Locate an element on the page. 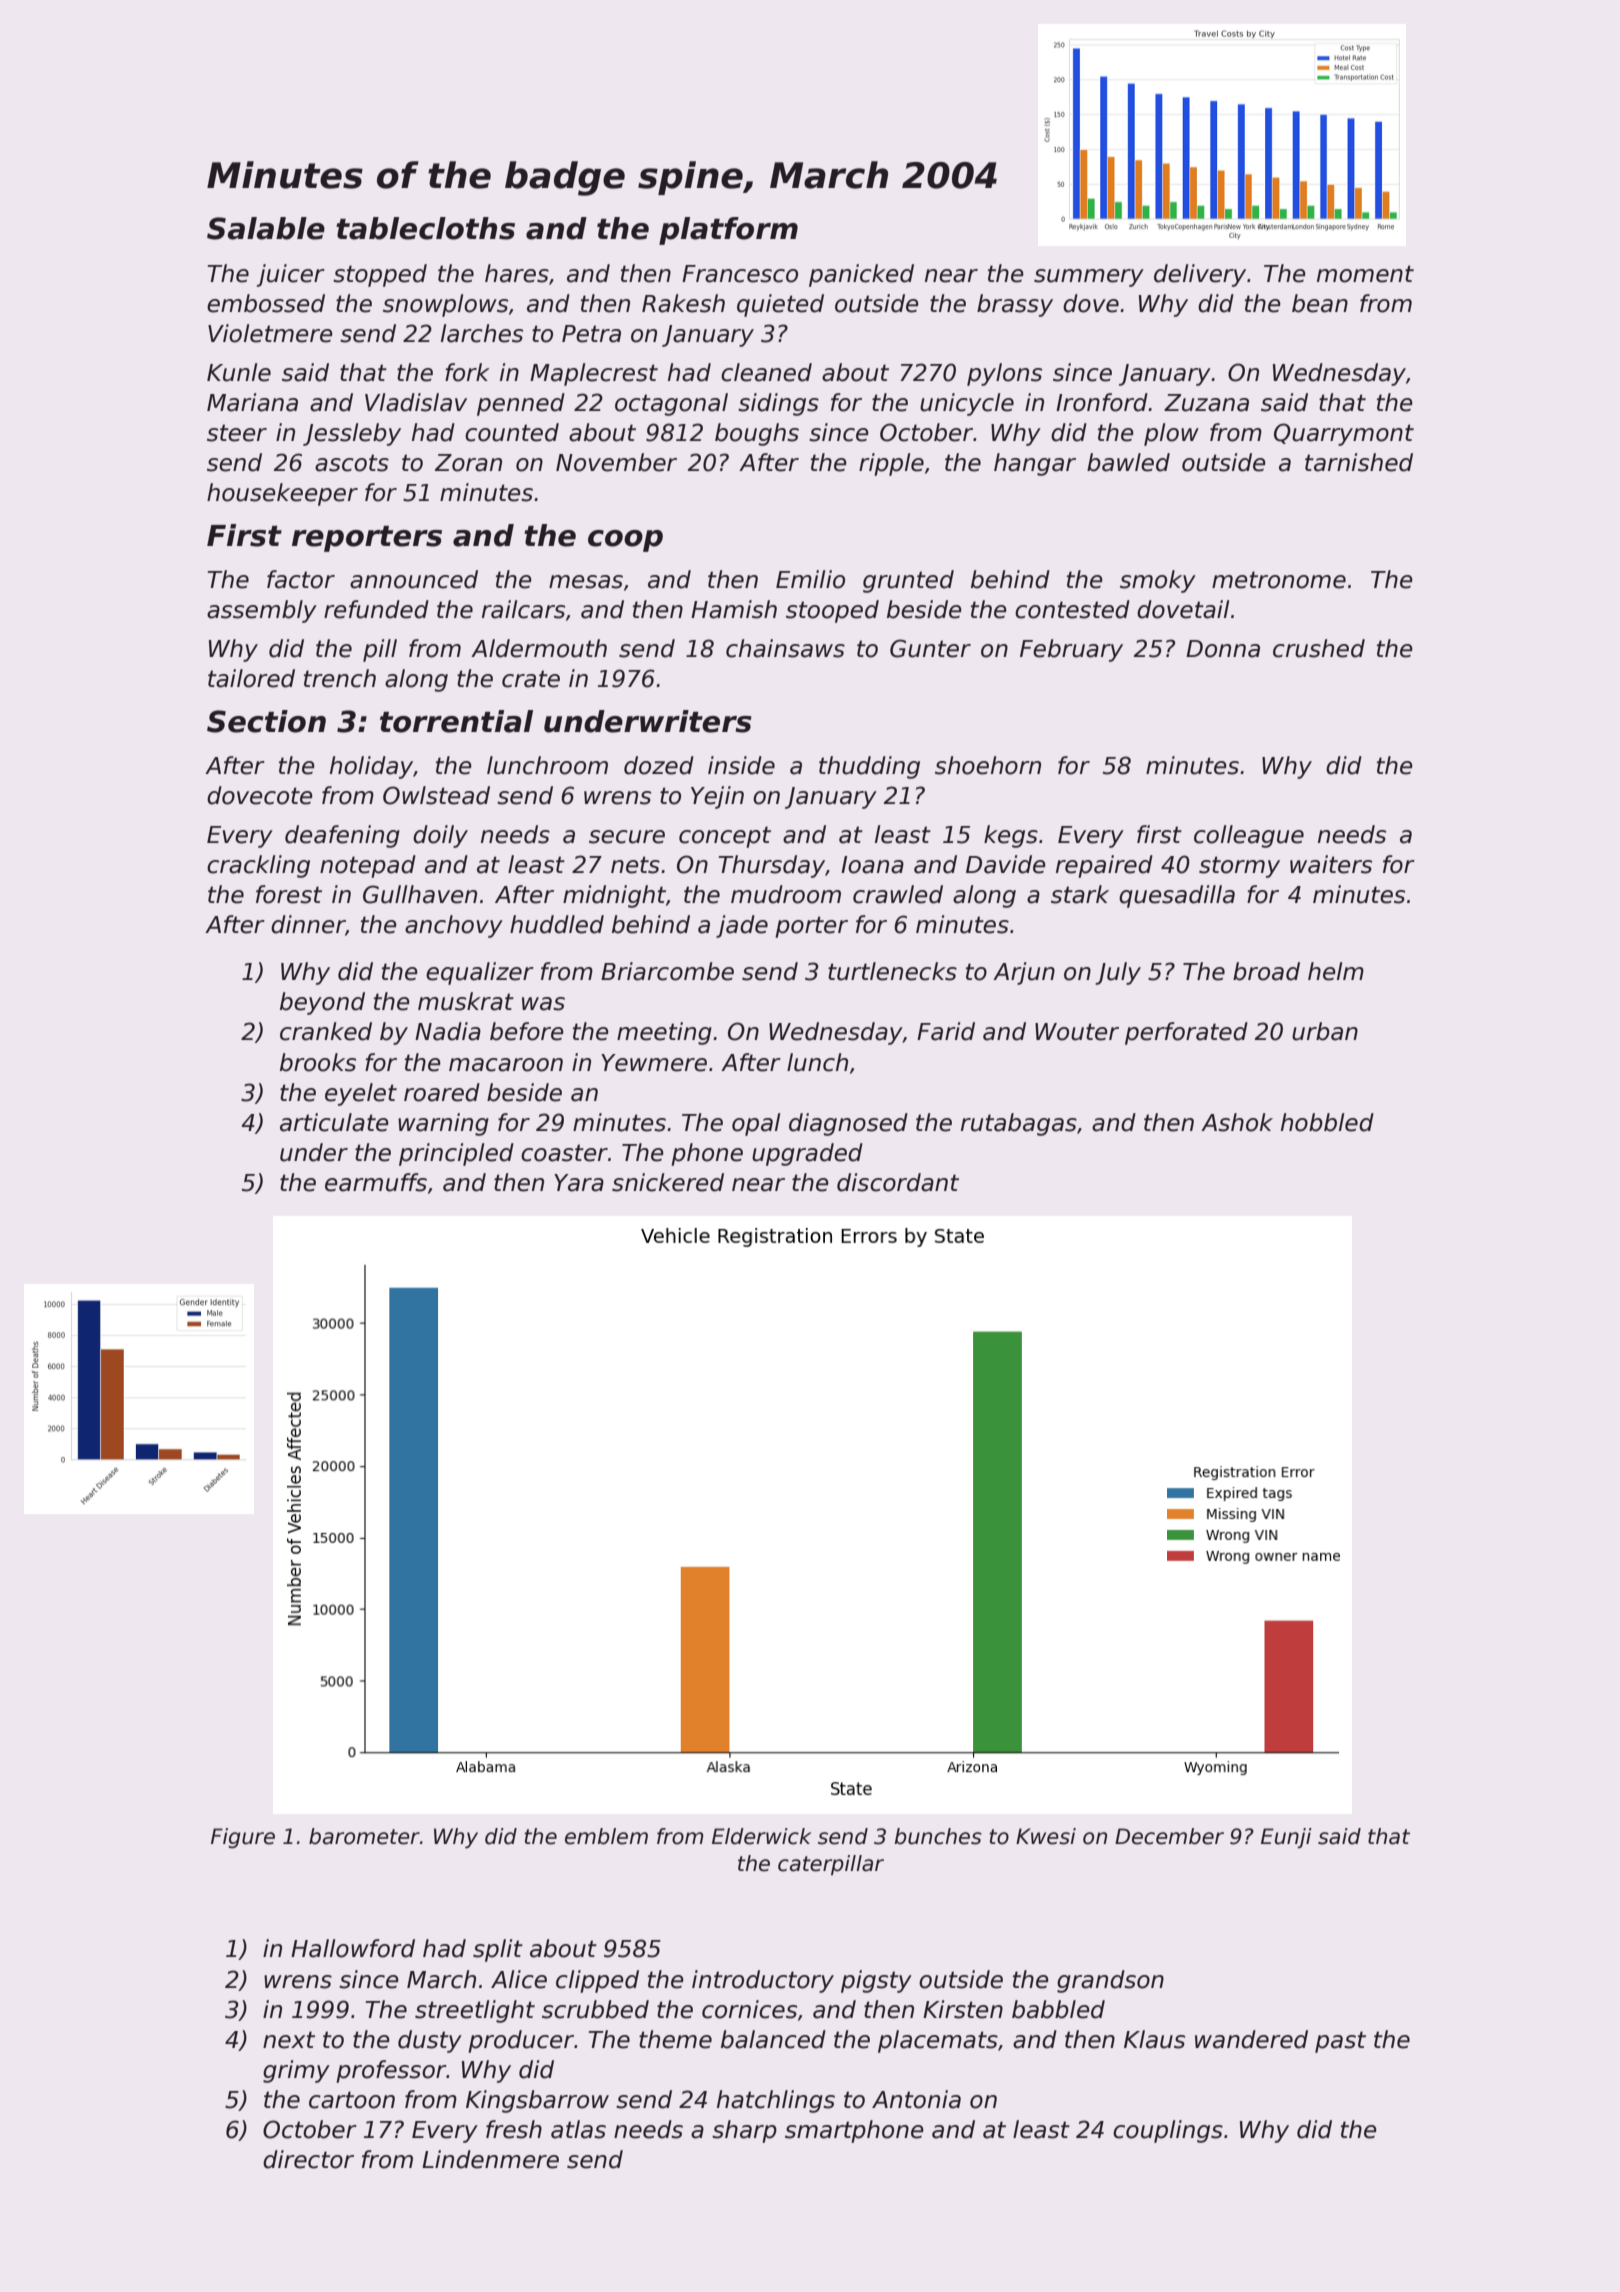  meeting is located at coordinates (664, 1033).
